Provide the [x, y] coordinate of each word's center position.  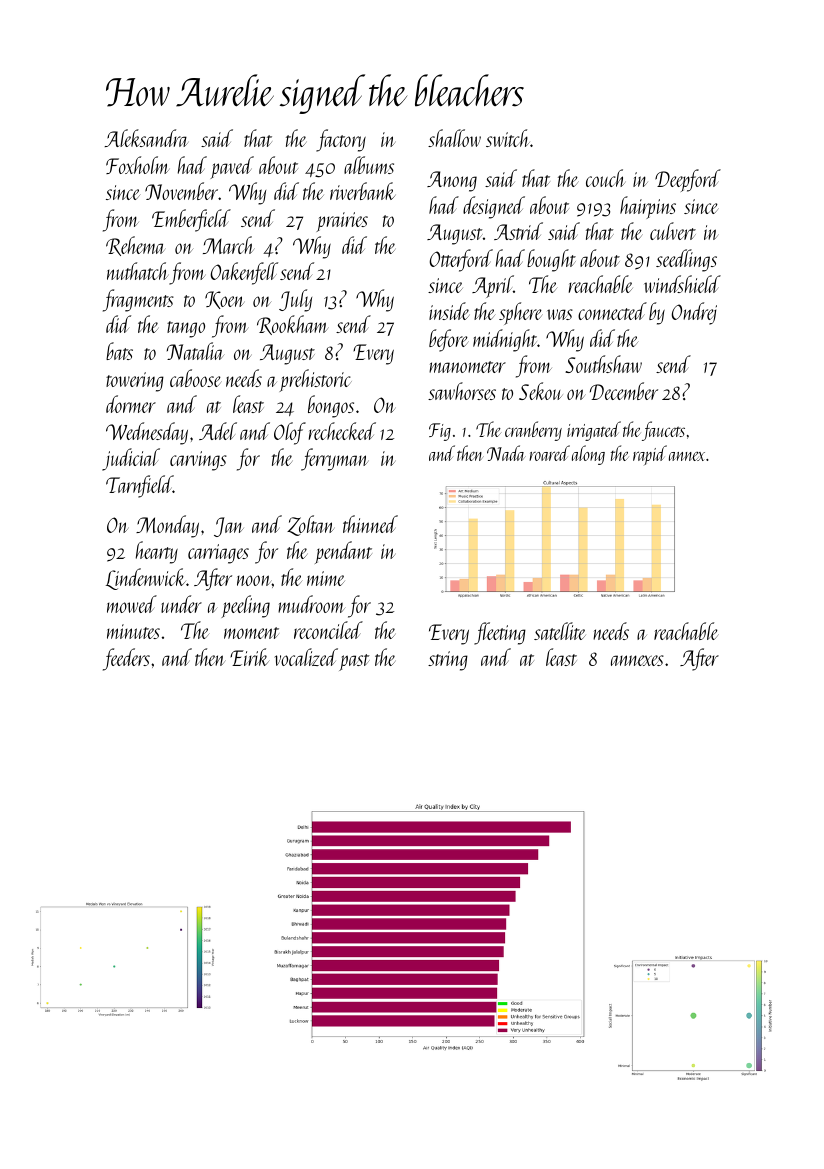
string [448, 661]
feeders [126, 659]
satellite [560, 631]
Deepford [688, 180]
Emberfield [191, 220]
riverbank [363, 191]
